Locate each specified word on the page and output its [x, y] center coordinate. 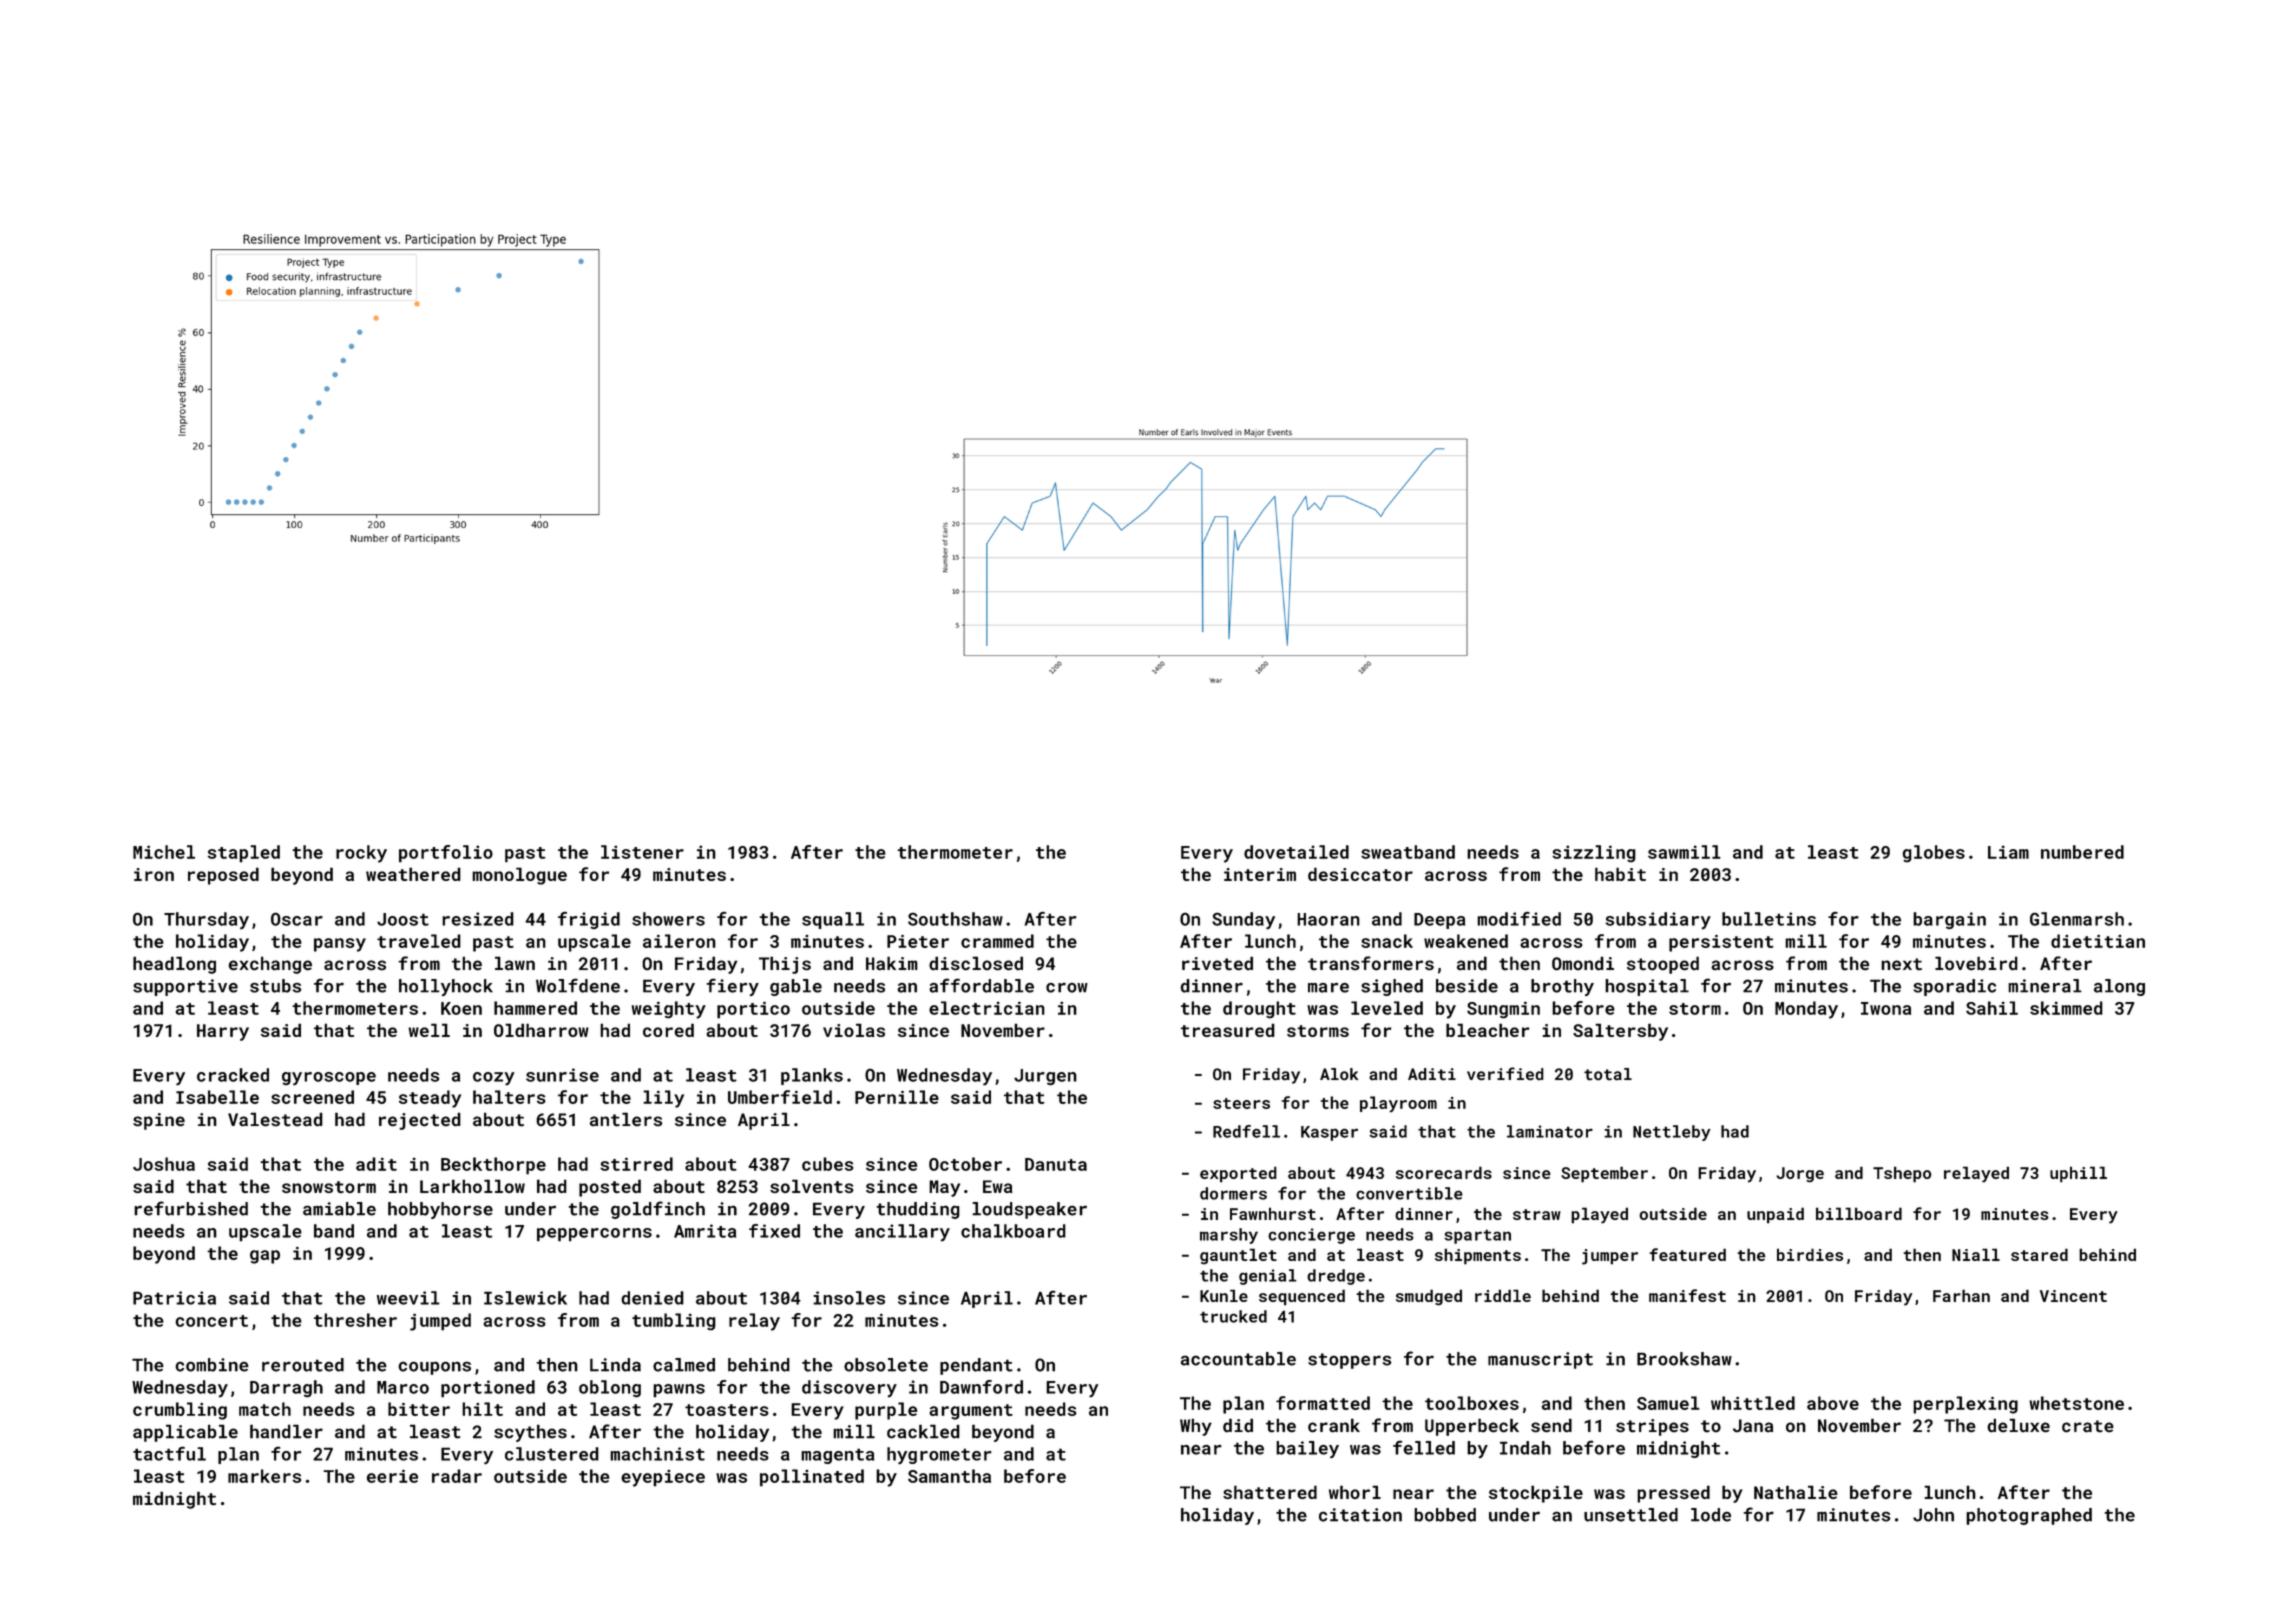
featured [1687, 1254]
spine [159, 1121]
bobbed [1445, 1515]
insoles [849, 1298]
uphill [2078, 1174]
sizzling [1594, 853]
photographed [2029, 1516]
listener [642, 852]
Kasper [1329, 1133]
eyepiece [663, 1478]
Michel [164, 852]
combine [212, 1365]
